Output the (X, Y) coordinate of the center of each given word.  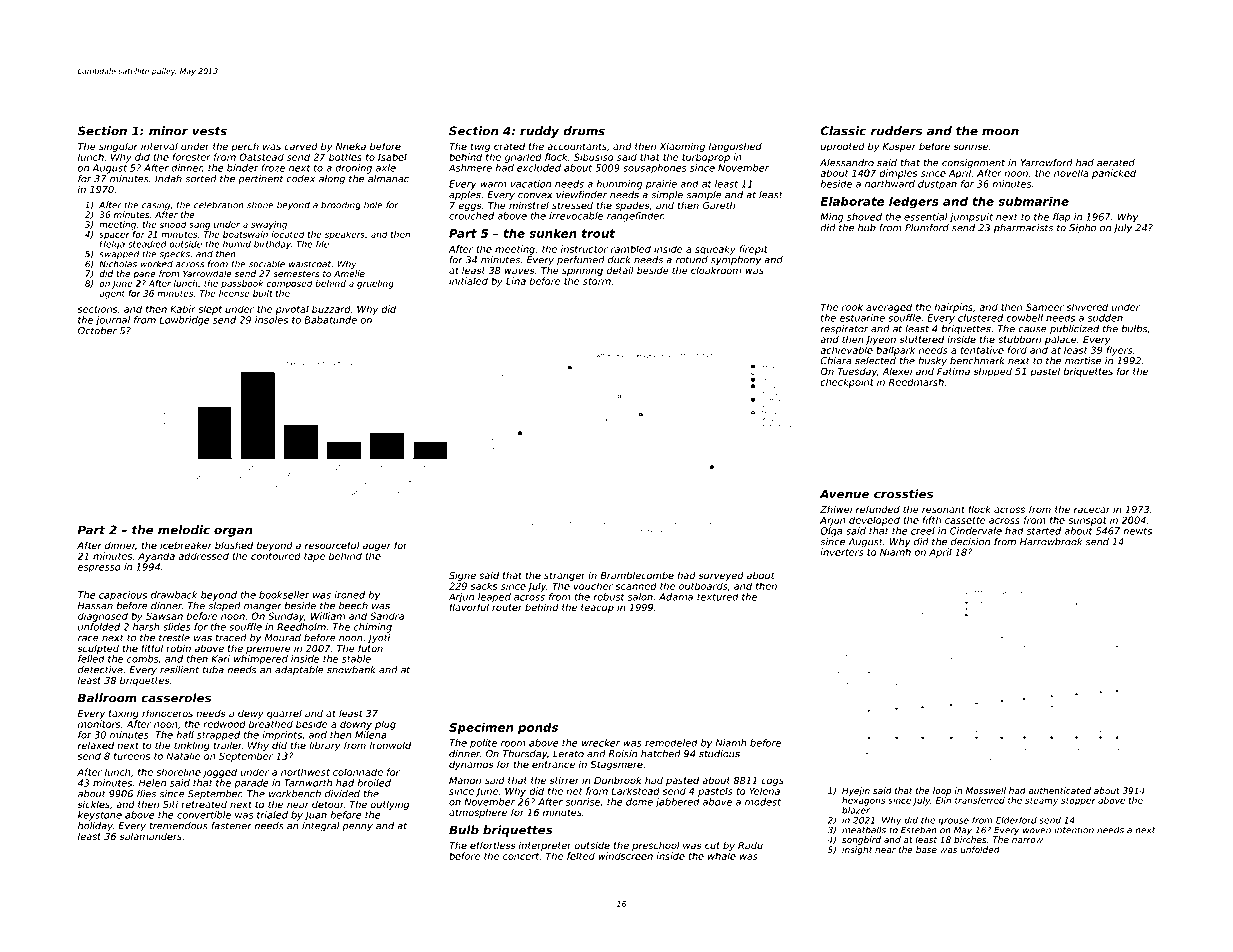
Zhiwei (836, 509)
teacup (597, 608)
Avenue (844, 494)
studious (719, 754)
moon (1000, 132)
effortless (492, 845)
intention (1074, 830)
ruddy (539, 132)
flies (146, 794)
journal (112, 321)
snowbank (351, 670)
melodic (184, 530)
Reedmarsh (916, 382)
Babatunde (330, 320)
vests (209, 131)
